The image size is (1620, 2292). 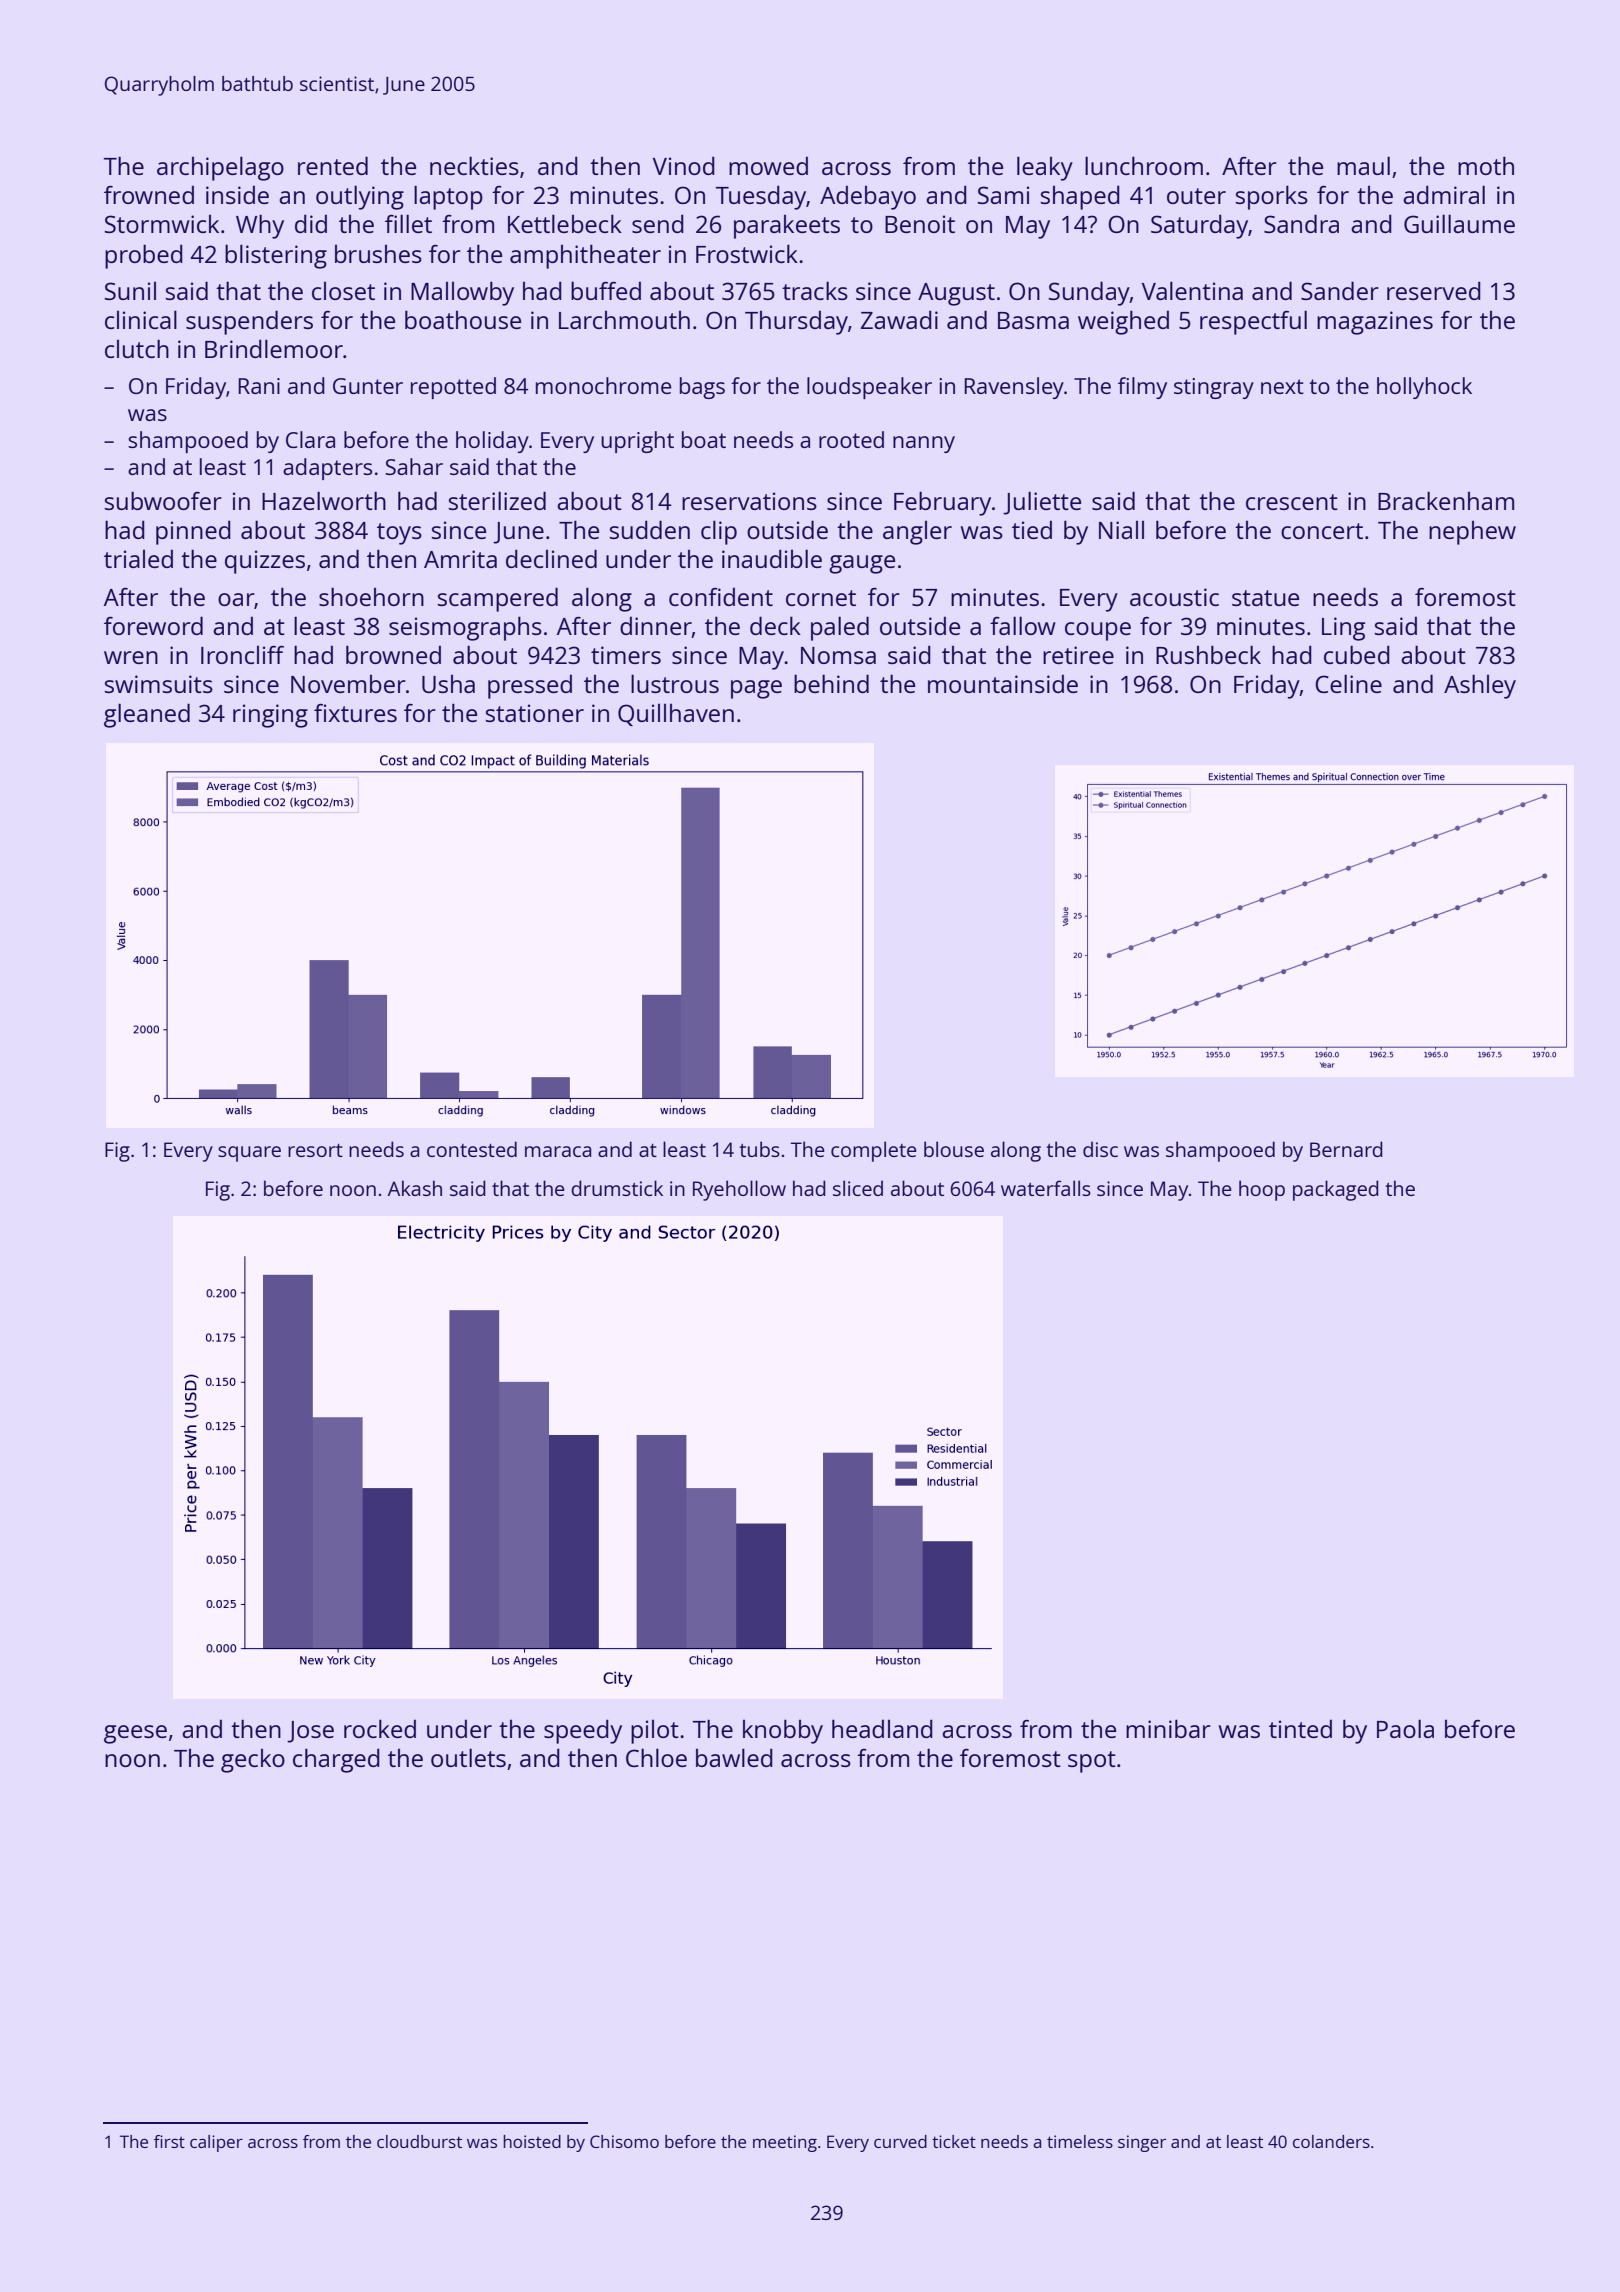 I want to click on gecko, so click(x=253, y=1761).
